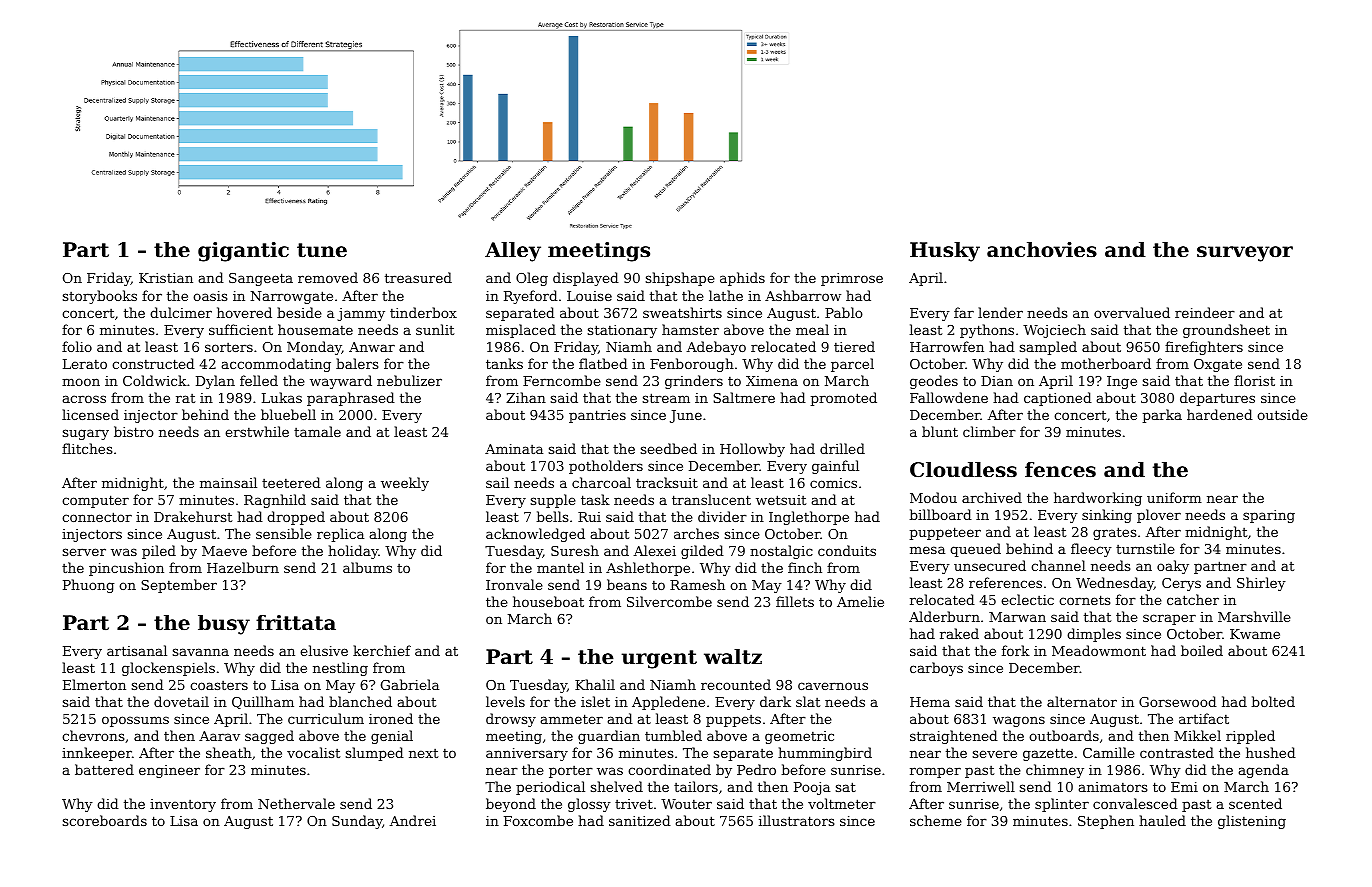  Describe the element at coordinates (410, 684) in the screenshot. I see `Gabriela` at that location.
